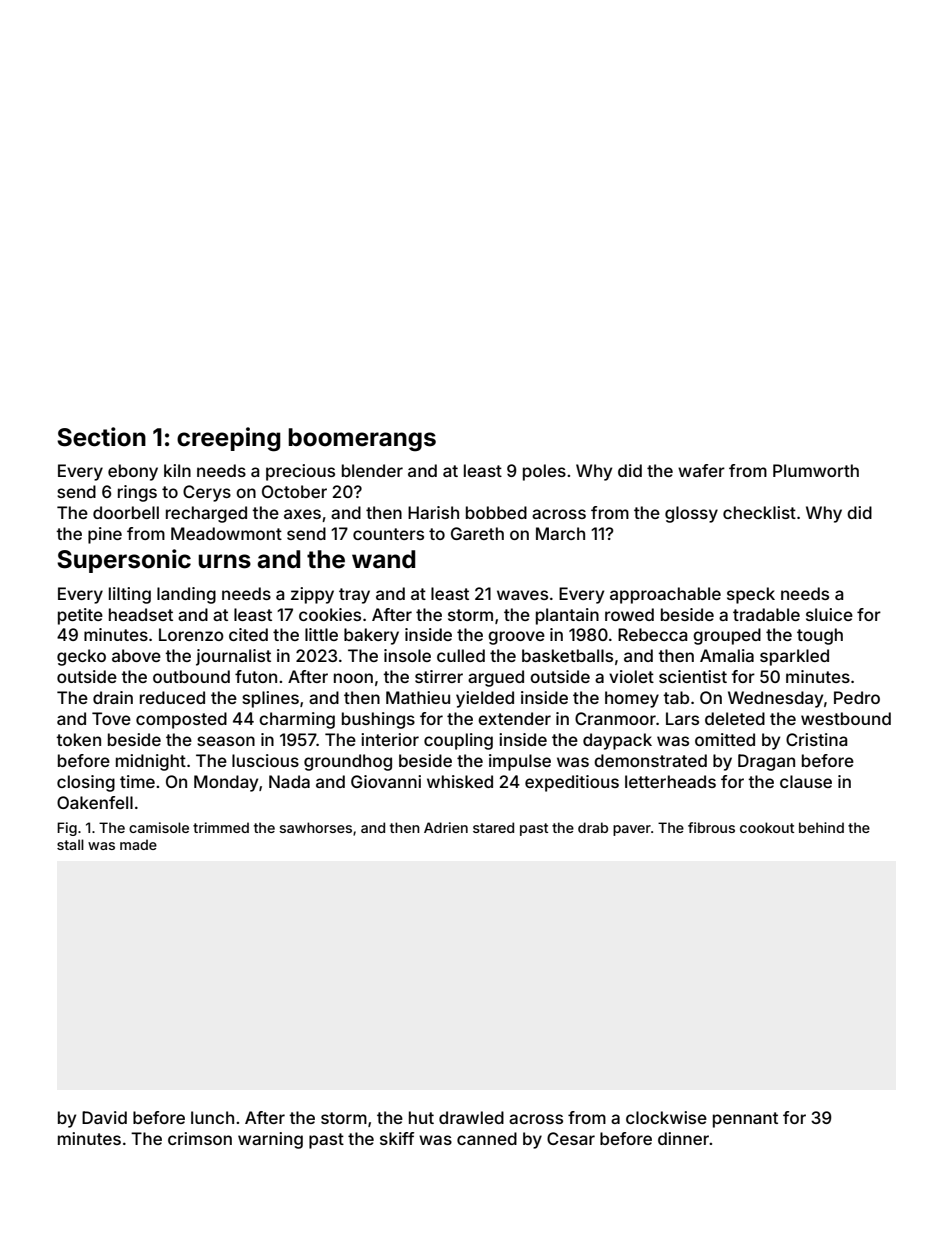 This screenshot has width=952, height=1233. What do you see at coordinates (817, 739) in the screenshot?
I see `Cristina` at bounding box center [817, 739].
